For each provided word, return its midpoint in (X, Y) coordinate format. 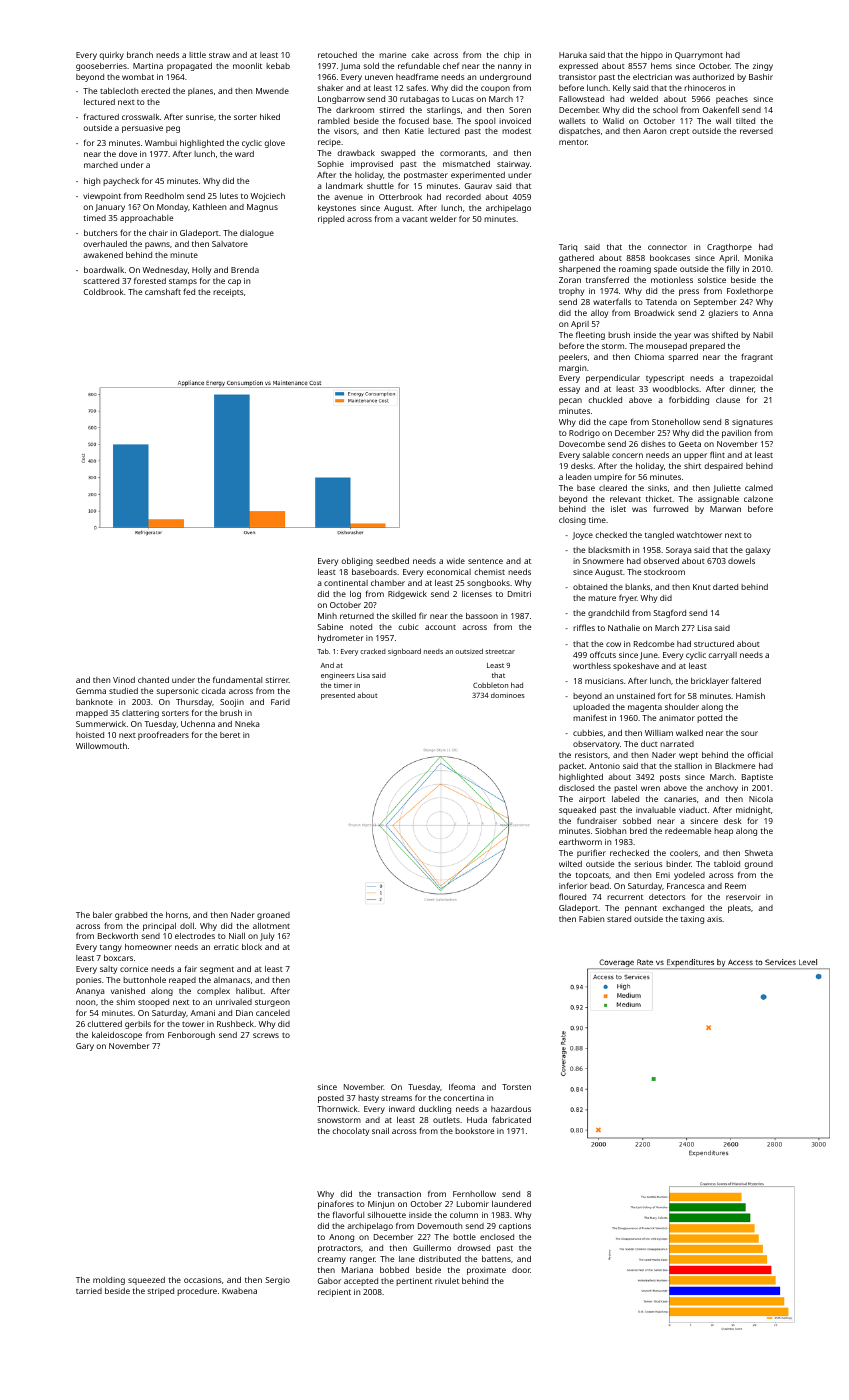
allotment (271, 926)
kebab (278, 66)
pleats (739, 909)
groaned (273, 916)
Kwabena (239, 1291)
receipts (228, 293)
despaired (723, 467)
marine (392, 55)
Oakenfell (721, 109)
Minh (327, 616)
